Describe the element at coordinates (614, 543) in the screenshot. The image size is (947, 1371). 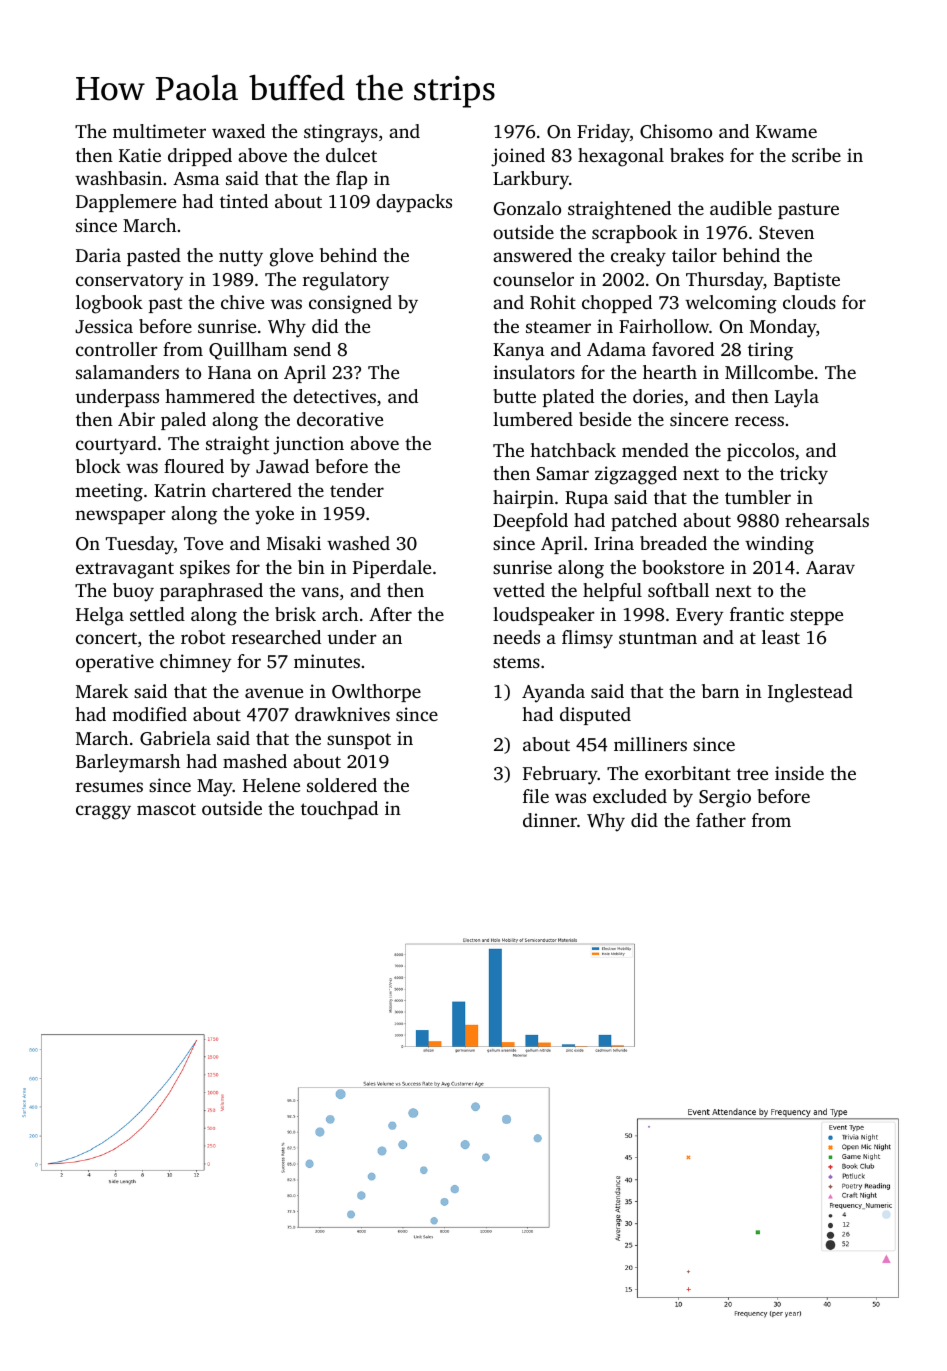
I see `Irina` at that location.
